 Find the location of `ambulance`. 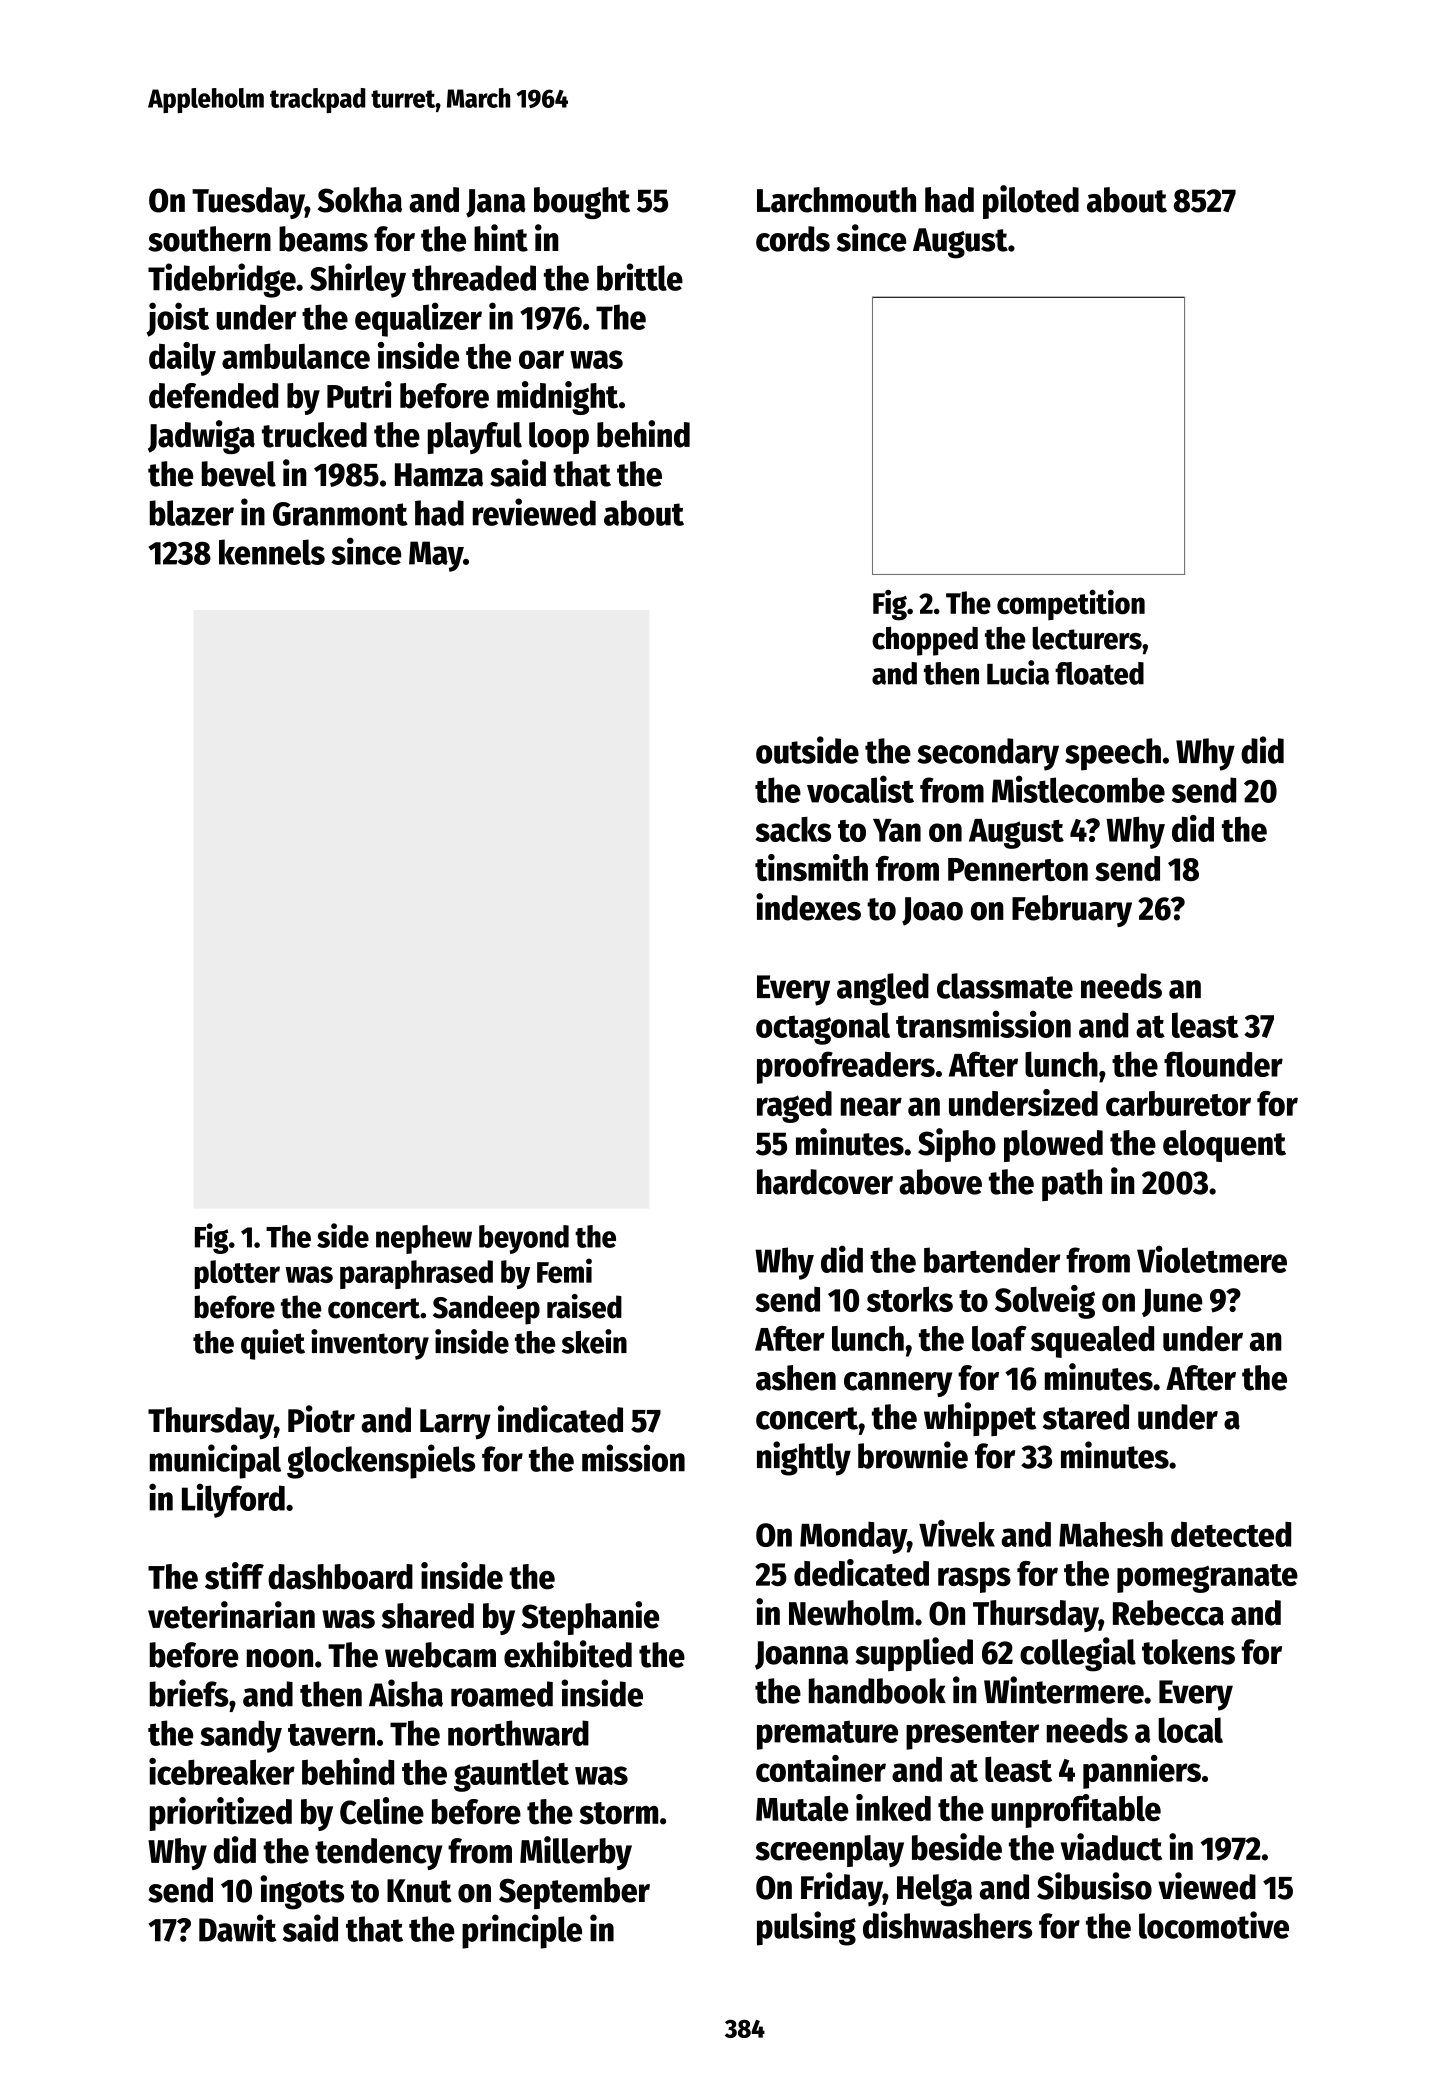

ambulance is located at coordinates (296, 356).
